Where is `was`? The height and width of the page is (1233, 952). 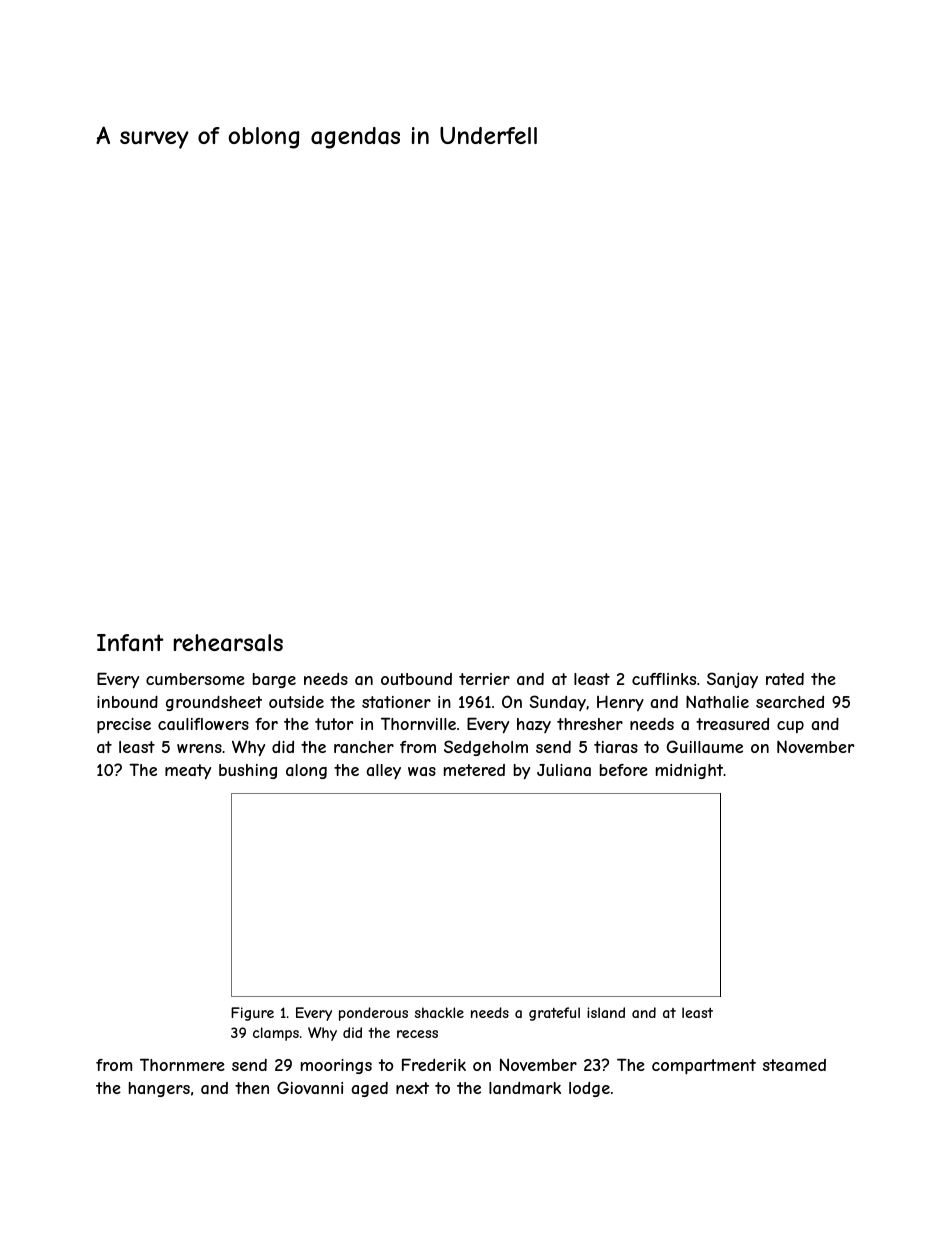 was is located at coordinates (422, 771).
